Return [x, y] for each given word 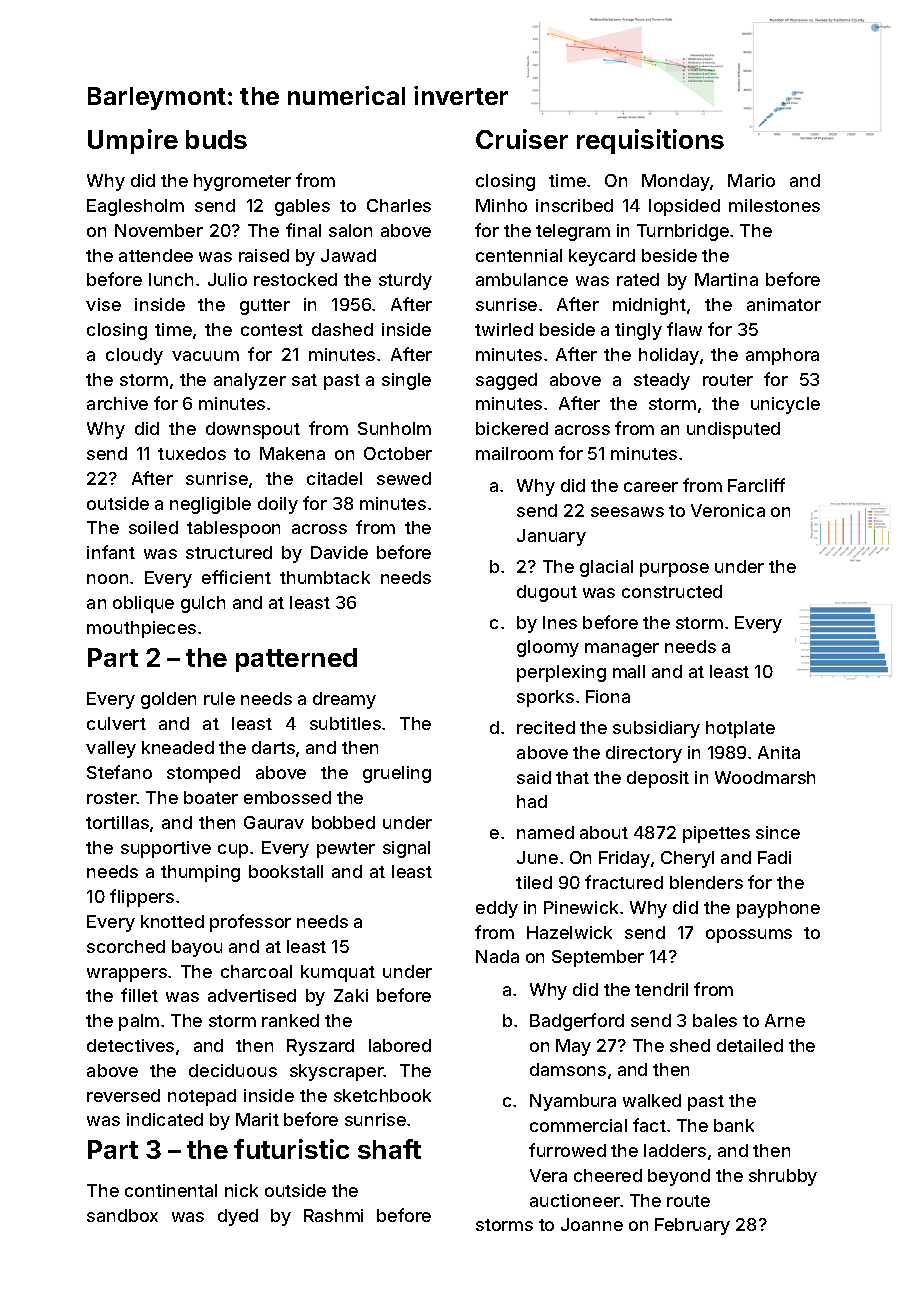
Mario [751, 180]
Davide [339, 552]
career [651, 487]
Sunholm [394, 428]
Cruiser [522, 139]
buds [216, 139]
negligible [210, 505]
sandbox [122, 1215]
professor [250, 923]
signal [406, 849]
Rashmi [333, 1215]
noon [107, 579]
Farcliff [756, 485]
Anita [779, 752]
